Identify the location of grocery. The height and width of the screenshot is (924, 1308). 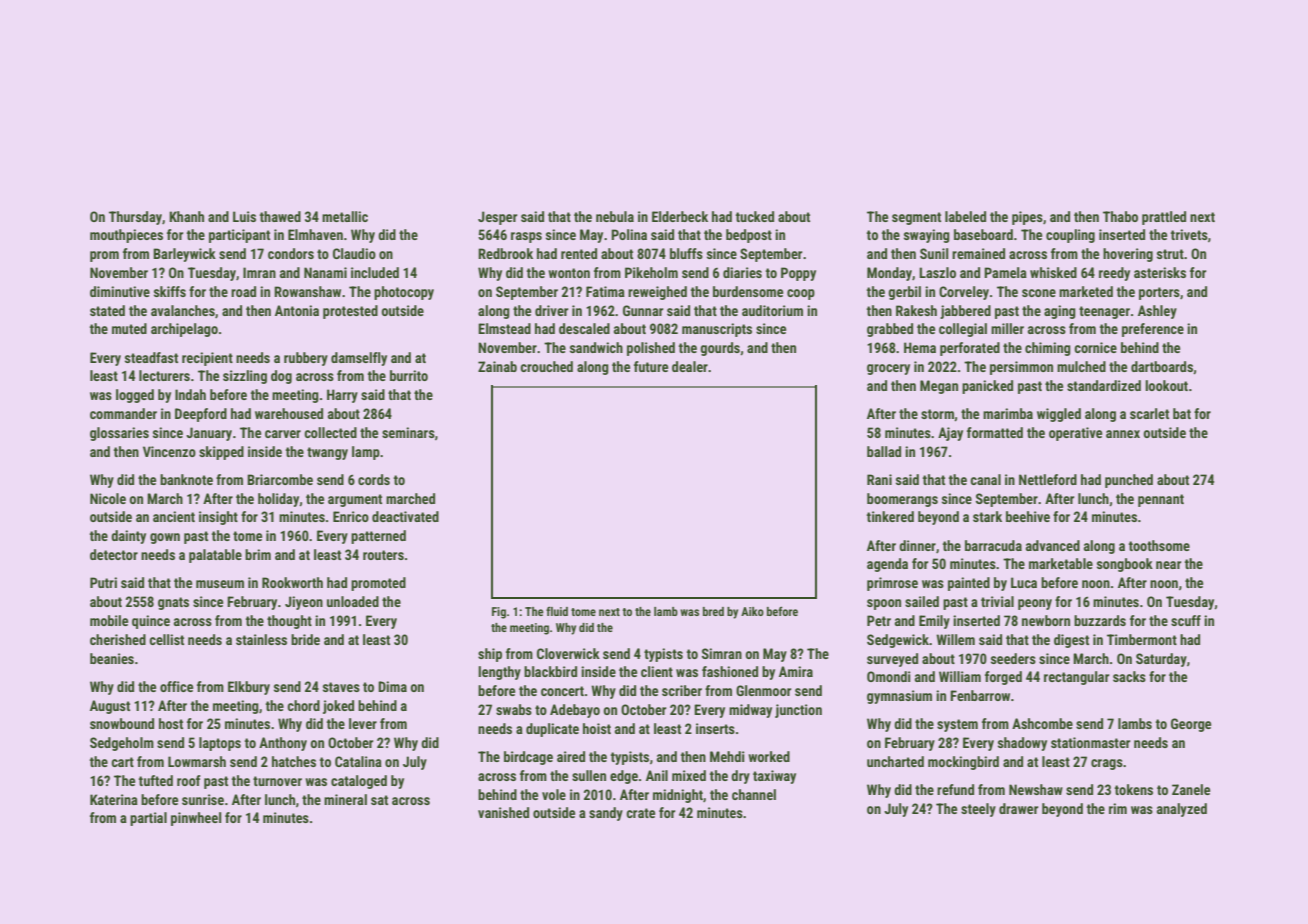
(888, 369).
